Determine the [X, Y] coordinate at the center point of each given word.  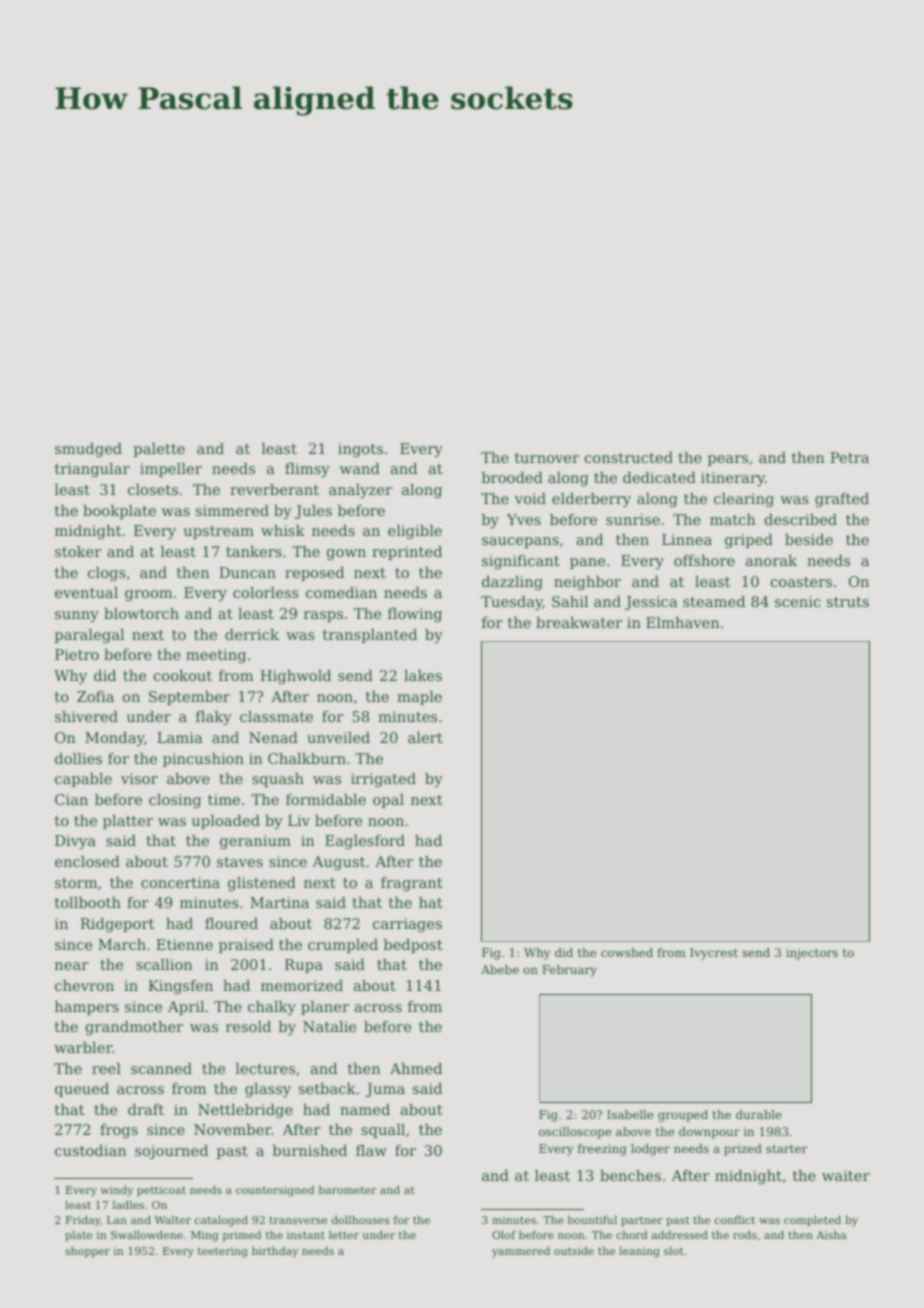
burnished [310, 1150]
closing [175, 801]
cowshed [627, 952]
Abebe [500, 969]
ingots [360, 450]
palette [159, 450]
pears [728, 460]
